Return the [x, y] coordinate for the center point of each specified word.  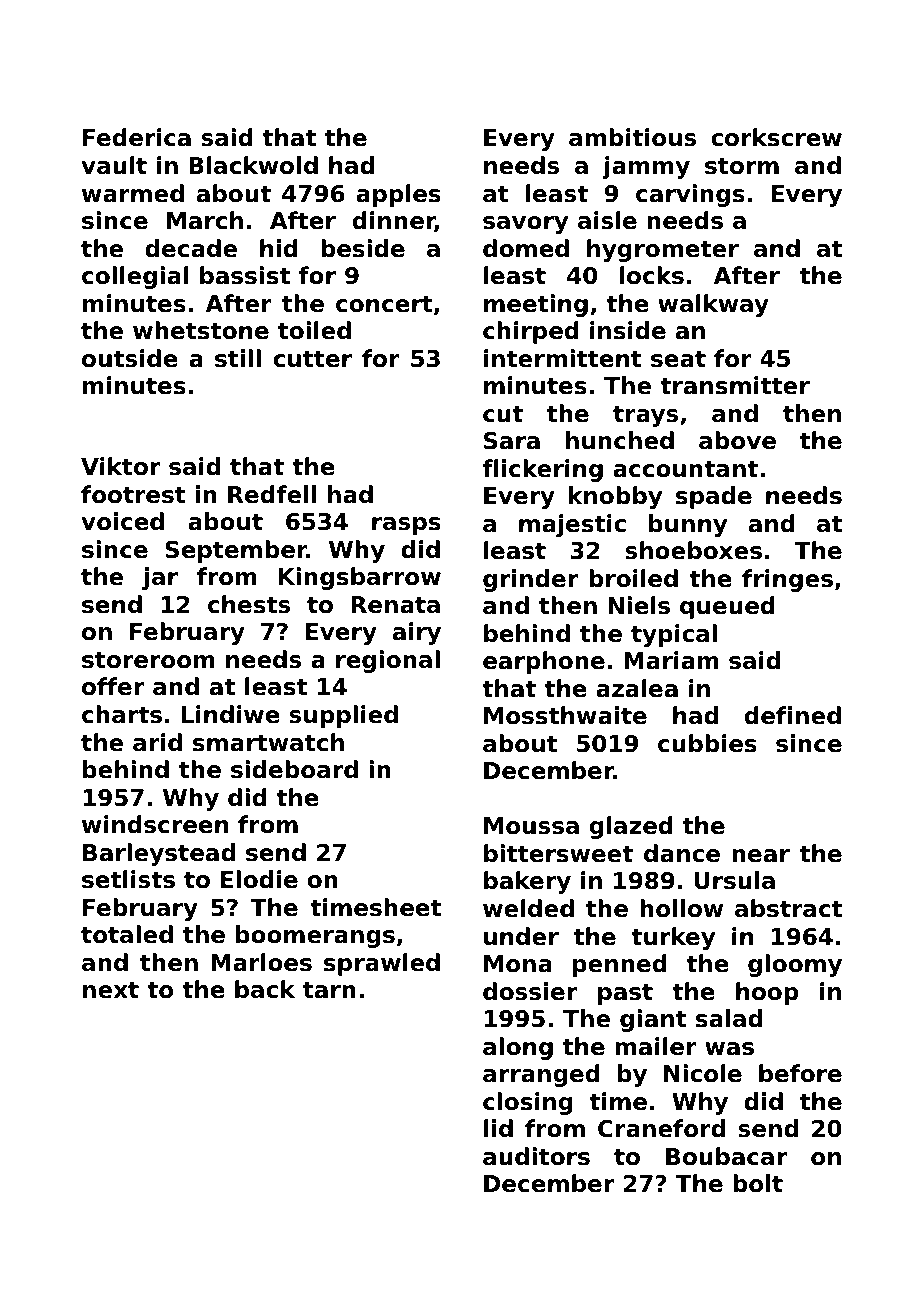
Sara [512, 441]
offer [113, 686]
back [265, 989]
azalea [637, 688]
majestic [572, 525]
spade [714, 497]
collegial [135, 277]
